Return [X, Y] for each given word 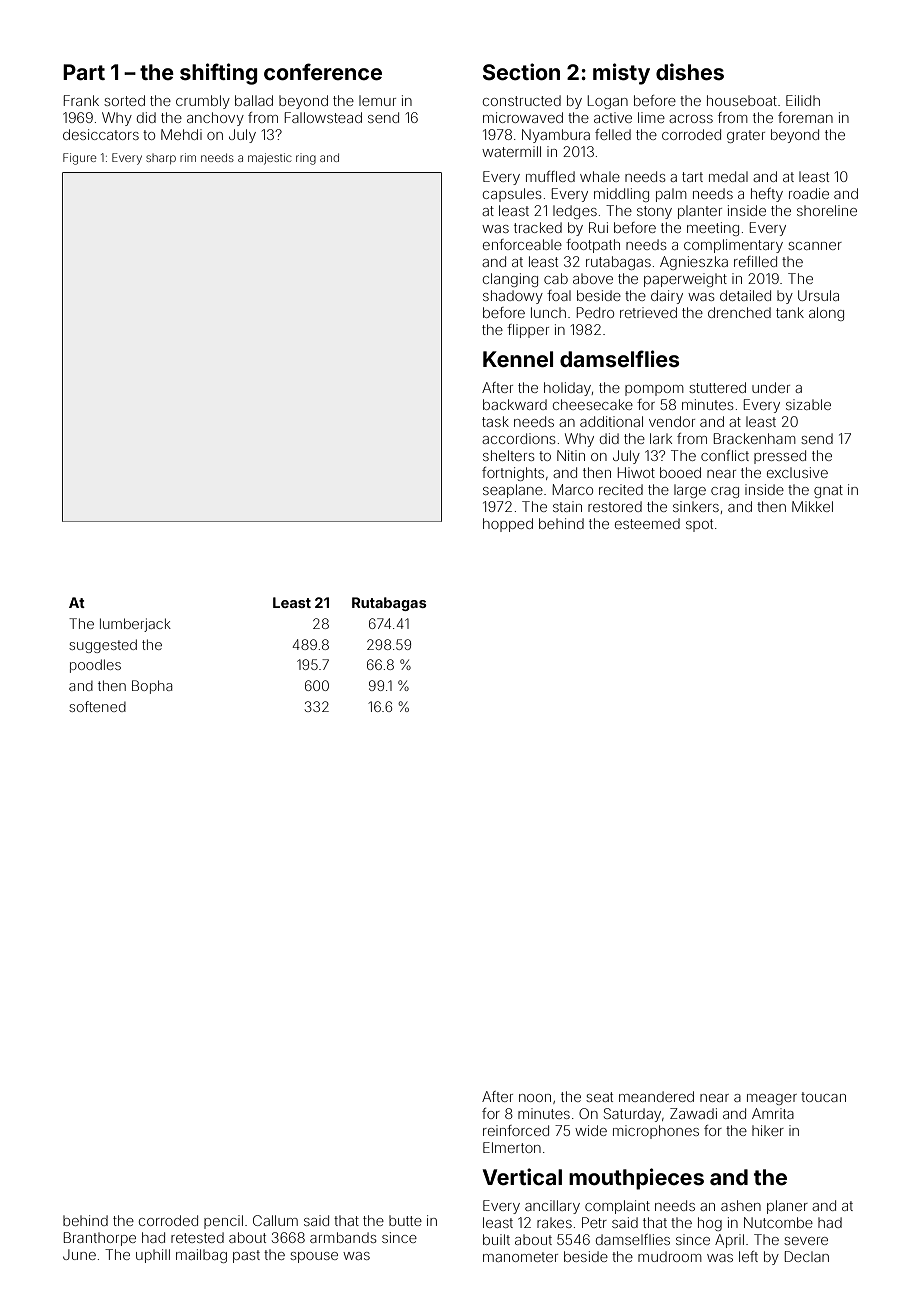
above [593, 278]
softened [97, 706]
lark [661, 438]
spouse [314, 1257]
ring [306, 159]
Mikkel [812, 506]
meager [772, 1099]
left [748, 1256]
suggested [103, 646]
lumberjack [135, 625]
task [495, 421]
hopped [508, 525]
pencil [223, 1222]
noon [535, 1098]
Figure [80, 159]
